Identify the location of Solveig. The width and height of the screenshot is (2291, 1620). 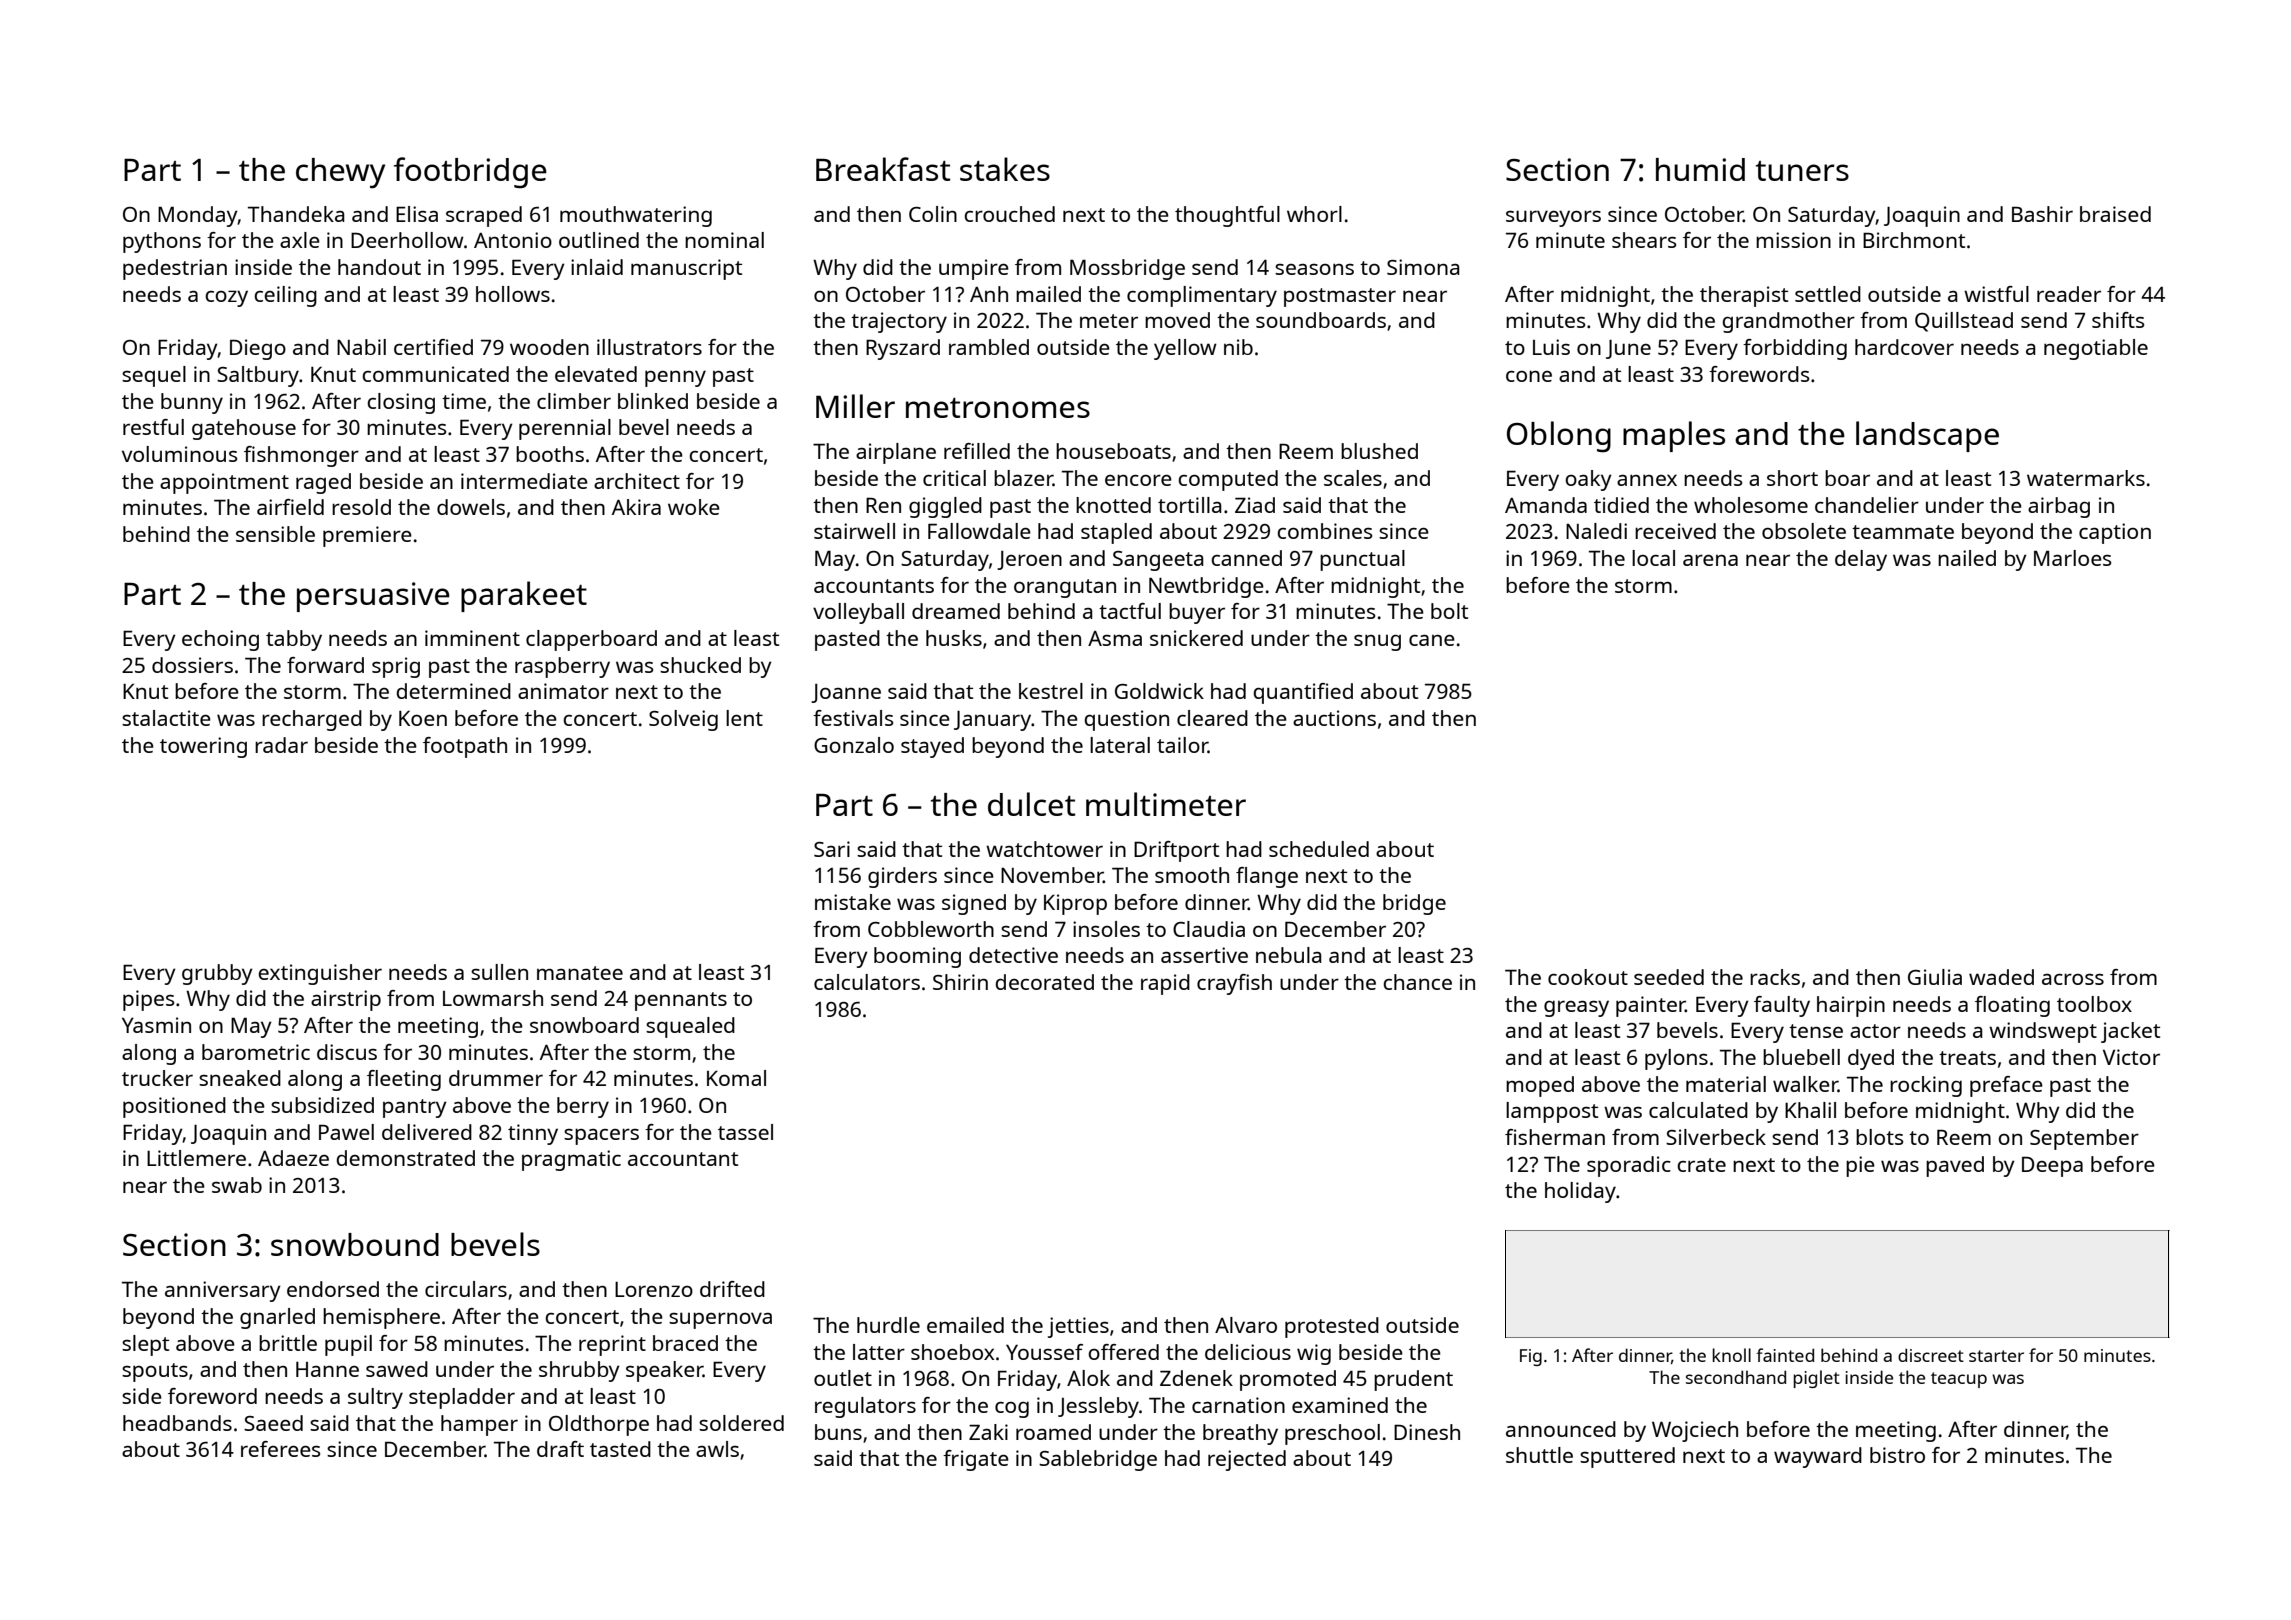
(683, 720).
